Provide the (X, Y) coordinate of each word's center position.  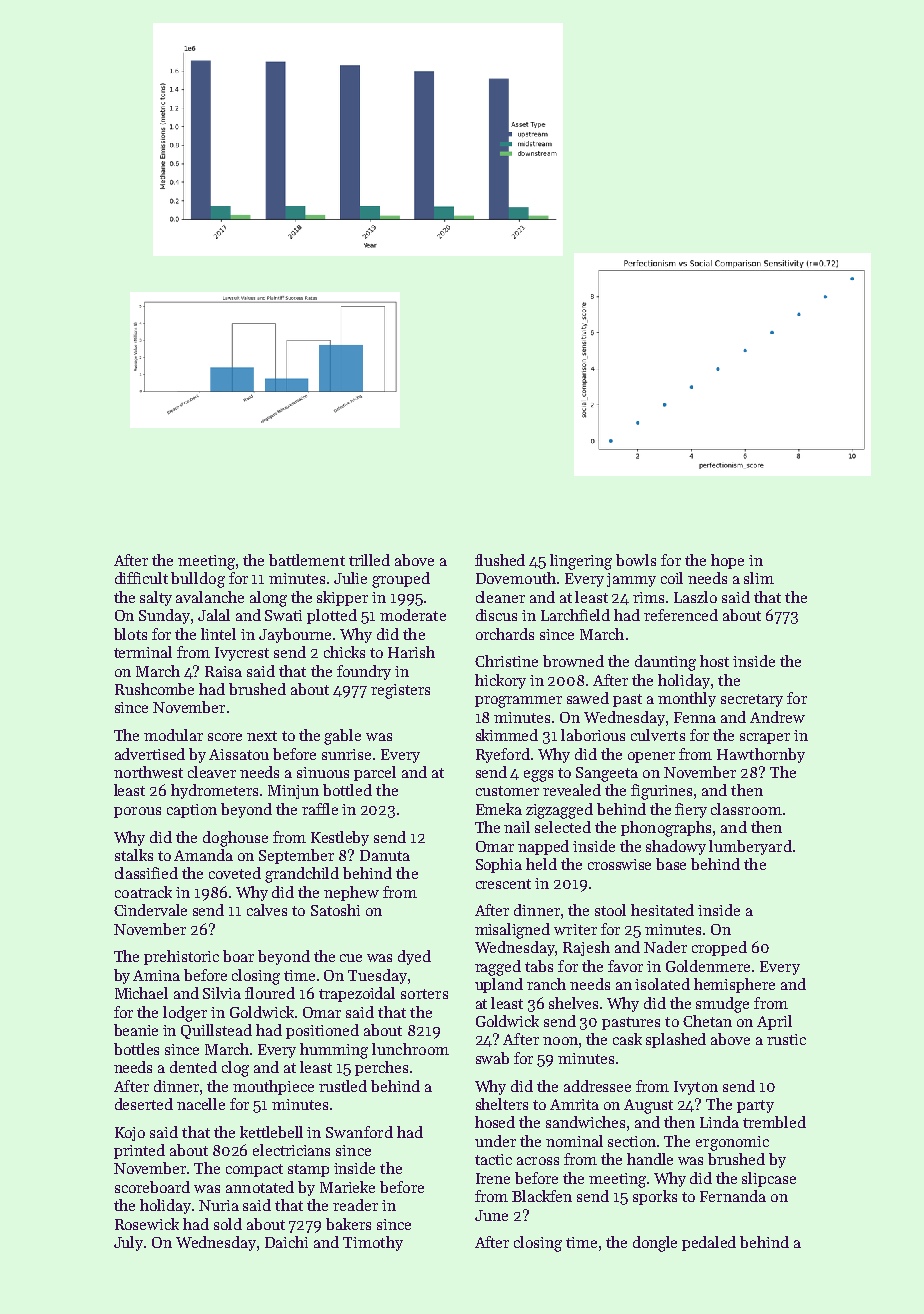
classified (146, 873)
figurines (661, 792)
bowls (636, 560)
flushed (500, 560)
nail (517, 827)
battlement (307, 560)
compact (254, 1170)
